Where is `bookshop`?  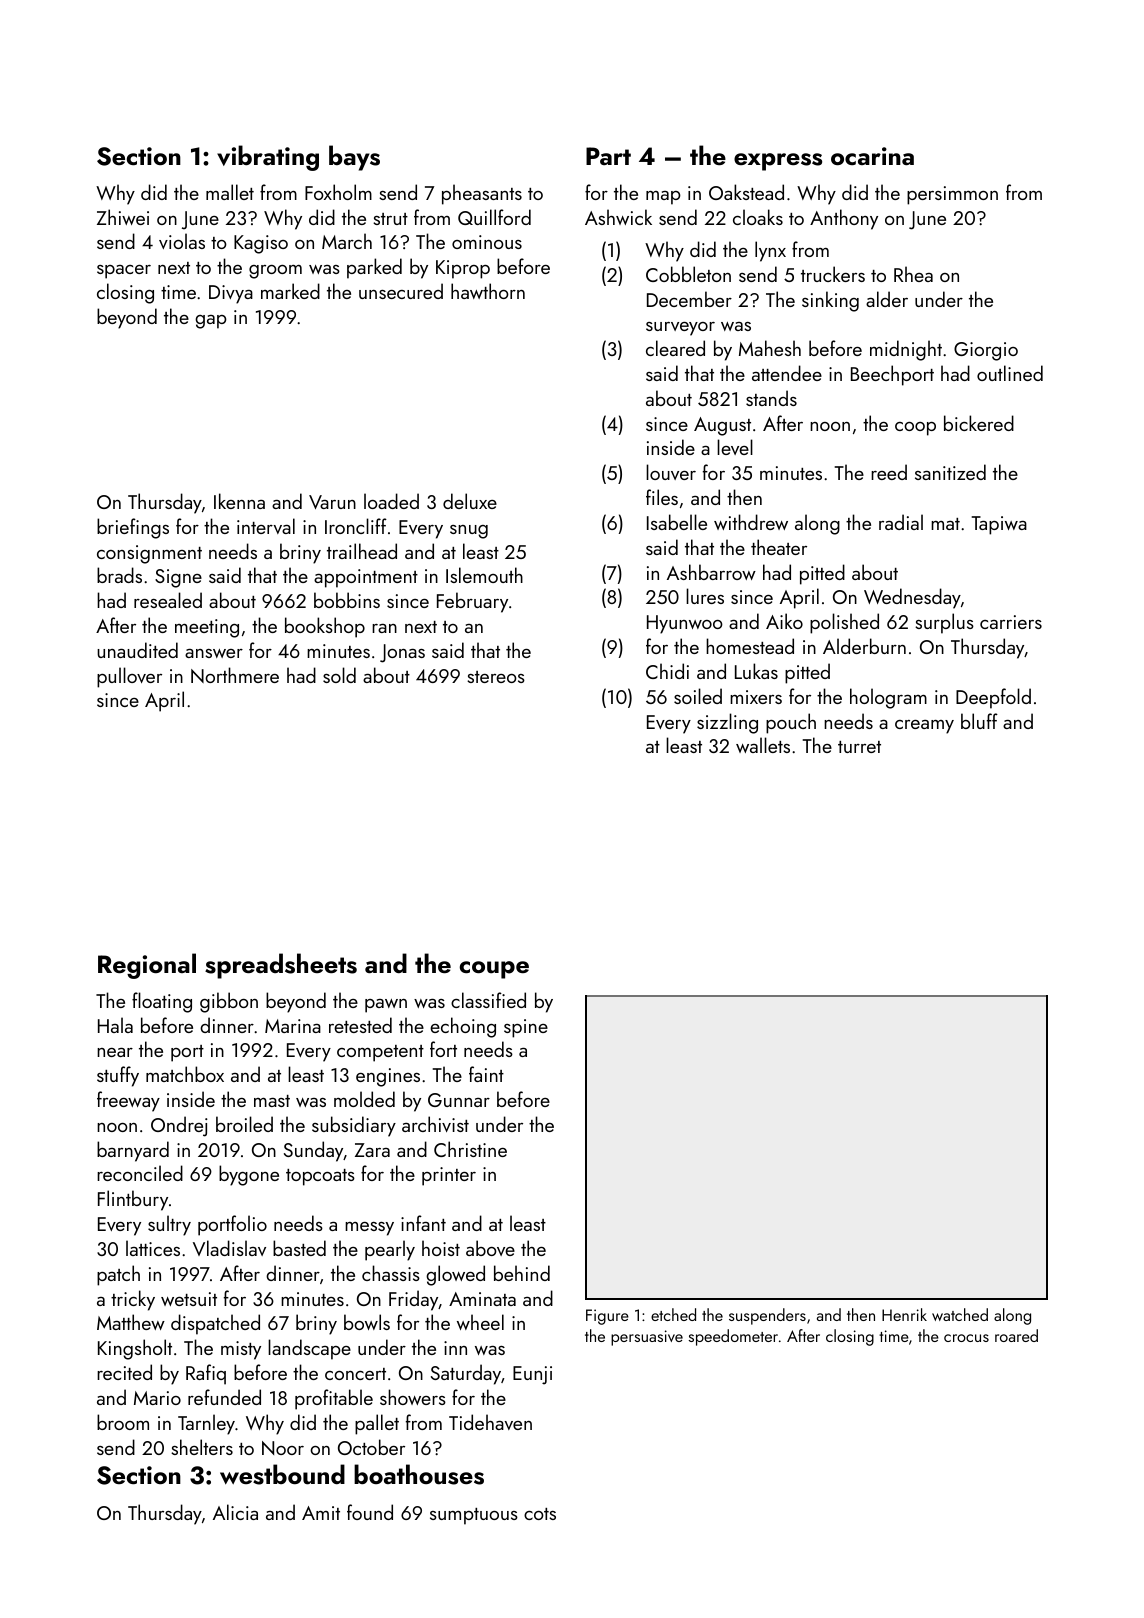 bookshop is located at coordinates (325, 627).
